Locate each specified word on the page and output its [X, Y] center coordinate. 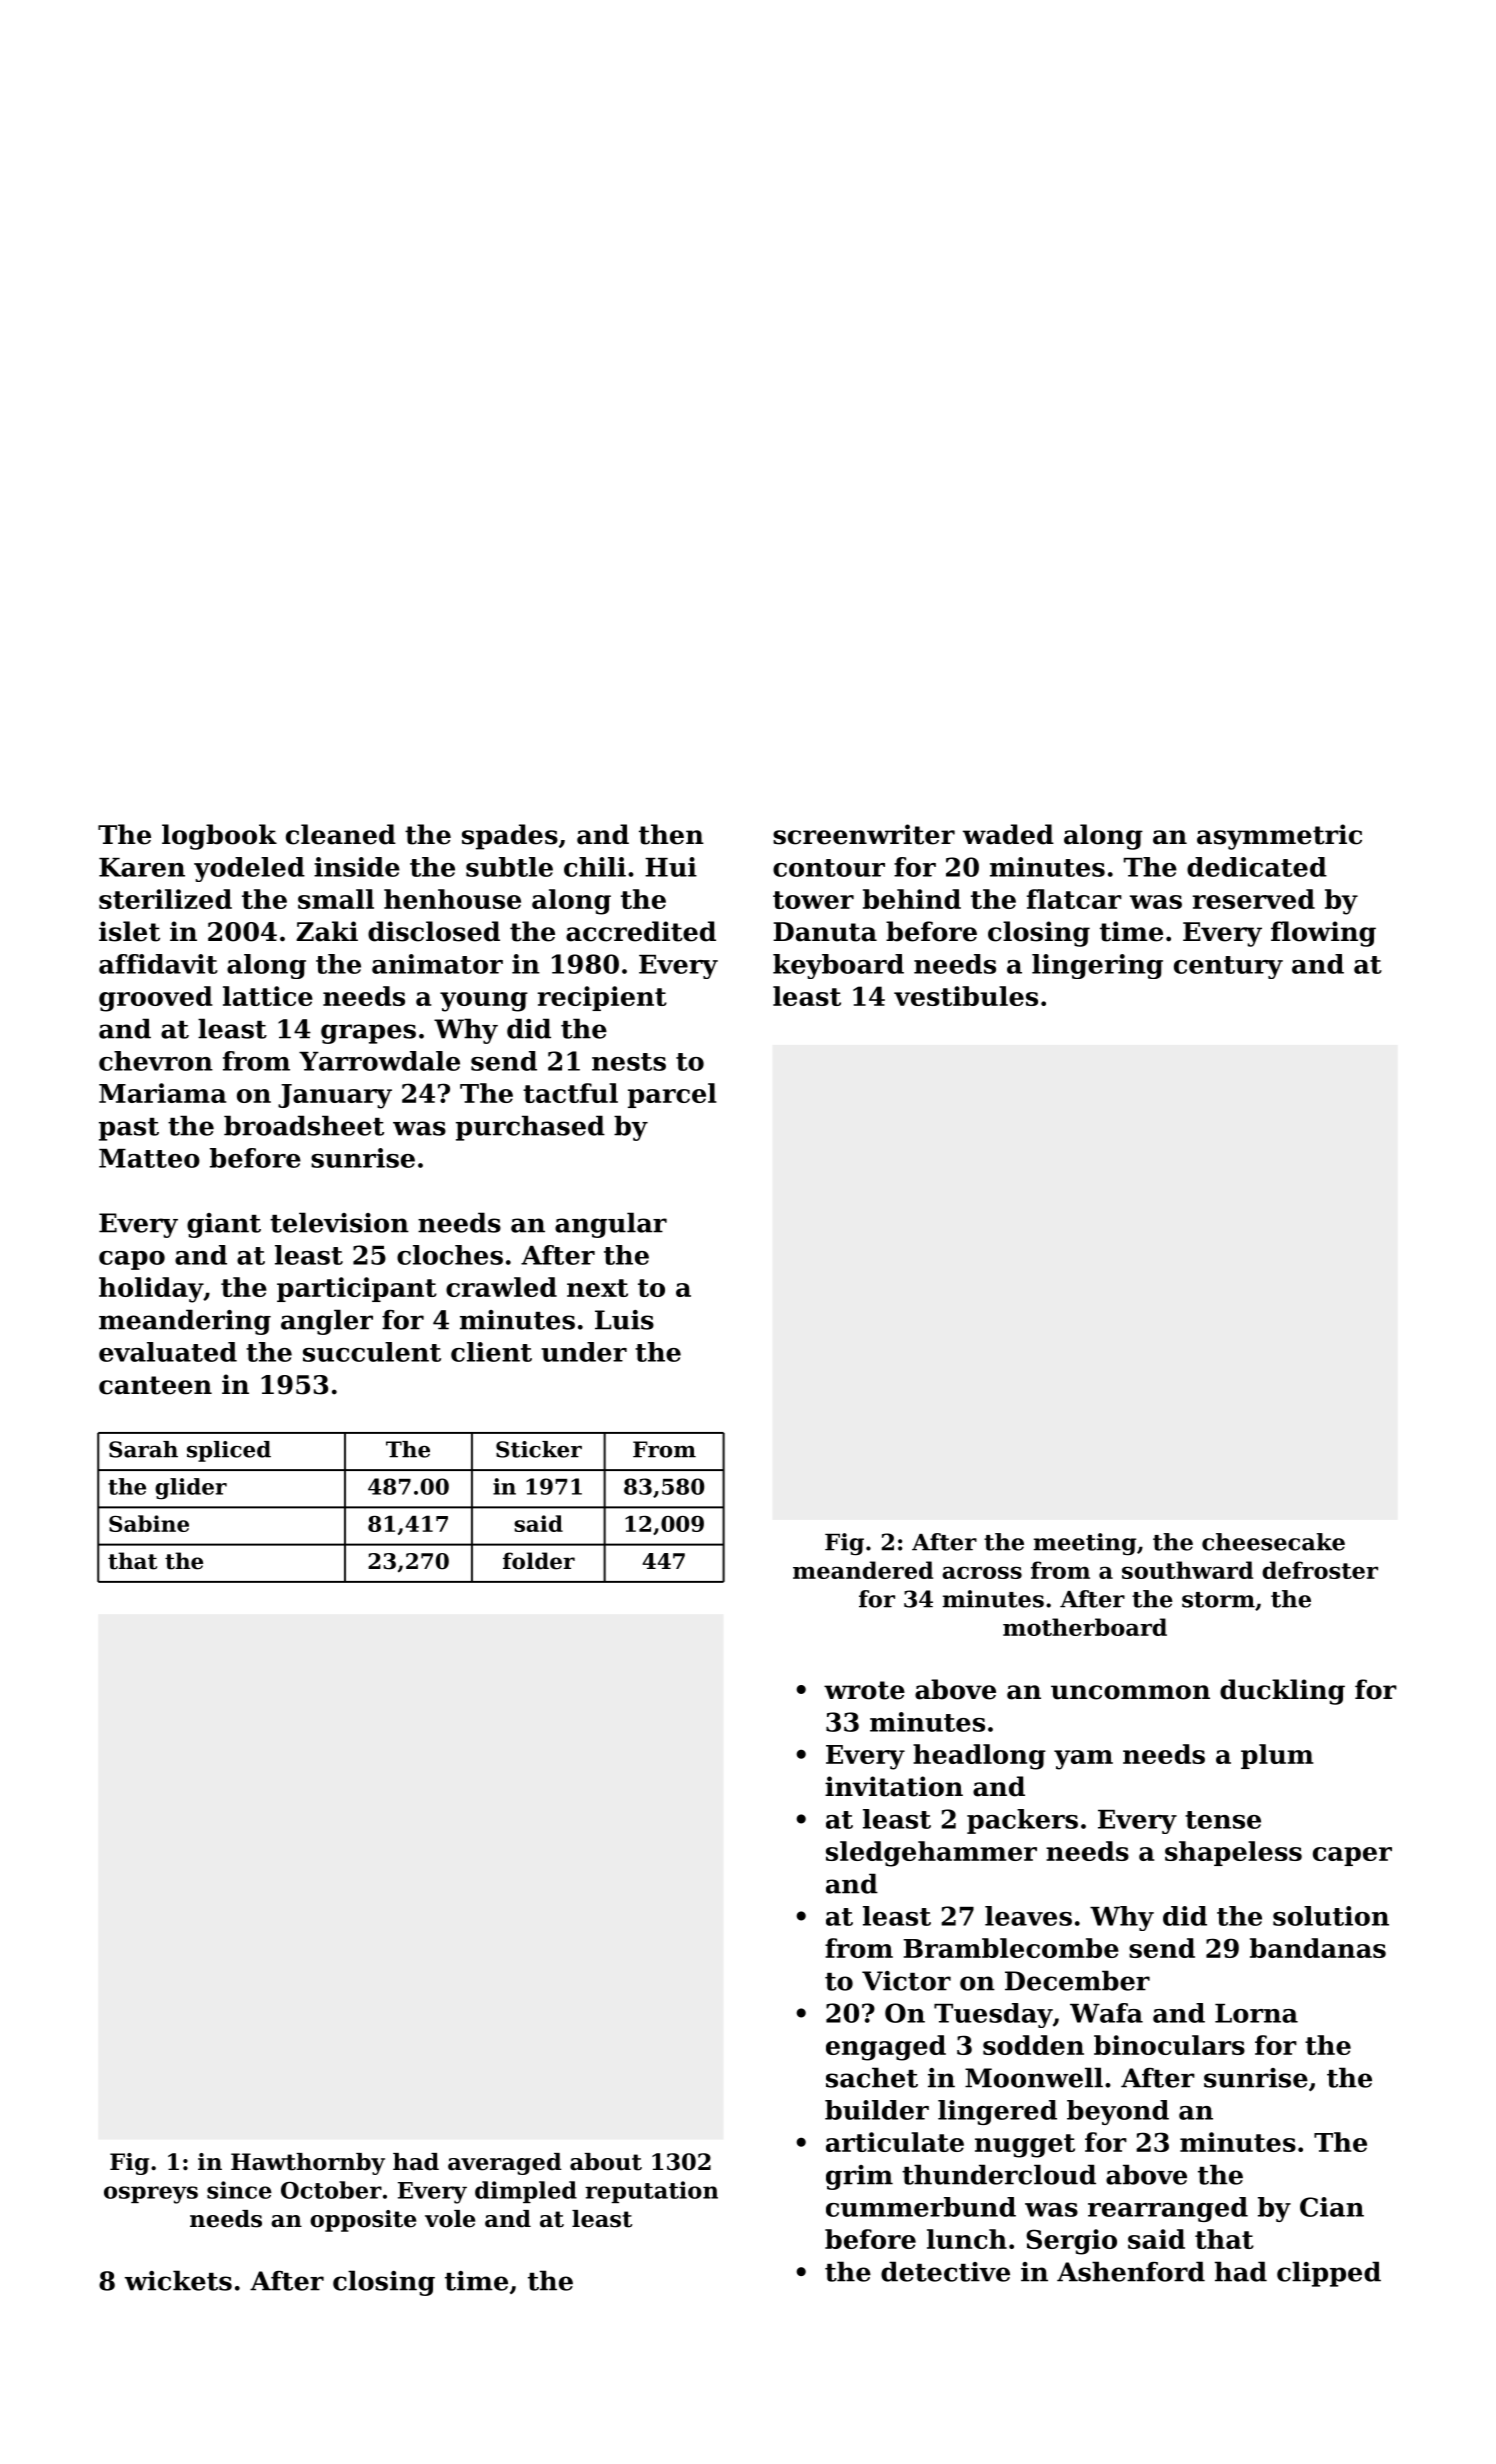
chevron [156, 1061]
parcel [672, 1095]
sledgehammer [931, 1854]
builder [877, 2110]
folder [539, 1561]
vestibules [966, 996]
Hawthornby [308, 2164]
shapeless [1233, 1853]
